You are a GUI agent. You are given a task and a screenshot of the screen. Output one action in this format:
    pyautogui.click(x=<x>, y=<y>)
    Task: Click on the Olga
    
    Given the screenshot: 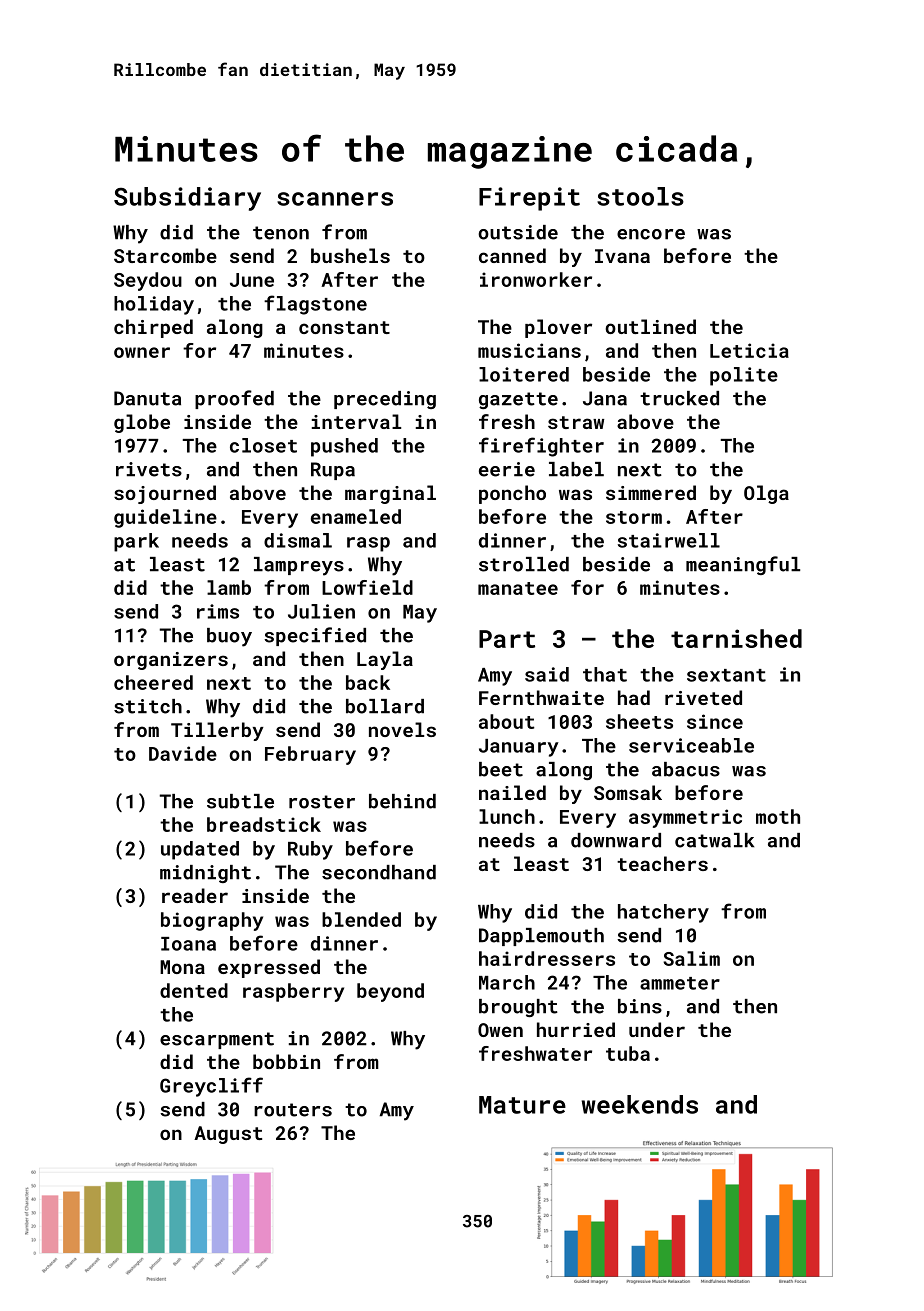 What is the action you would take?
    pyautogui.click(x=766, y=494)
